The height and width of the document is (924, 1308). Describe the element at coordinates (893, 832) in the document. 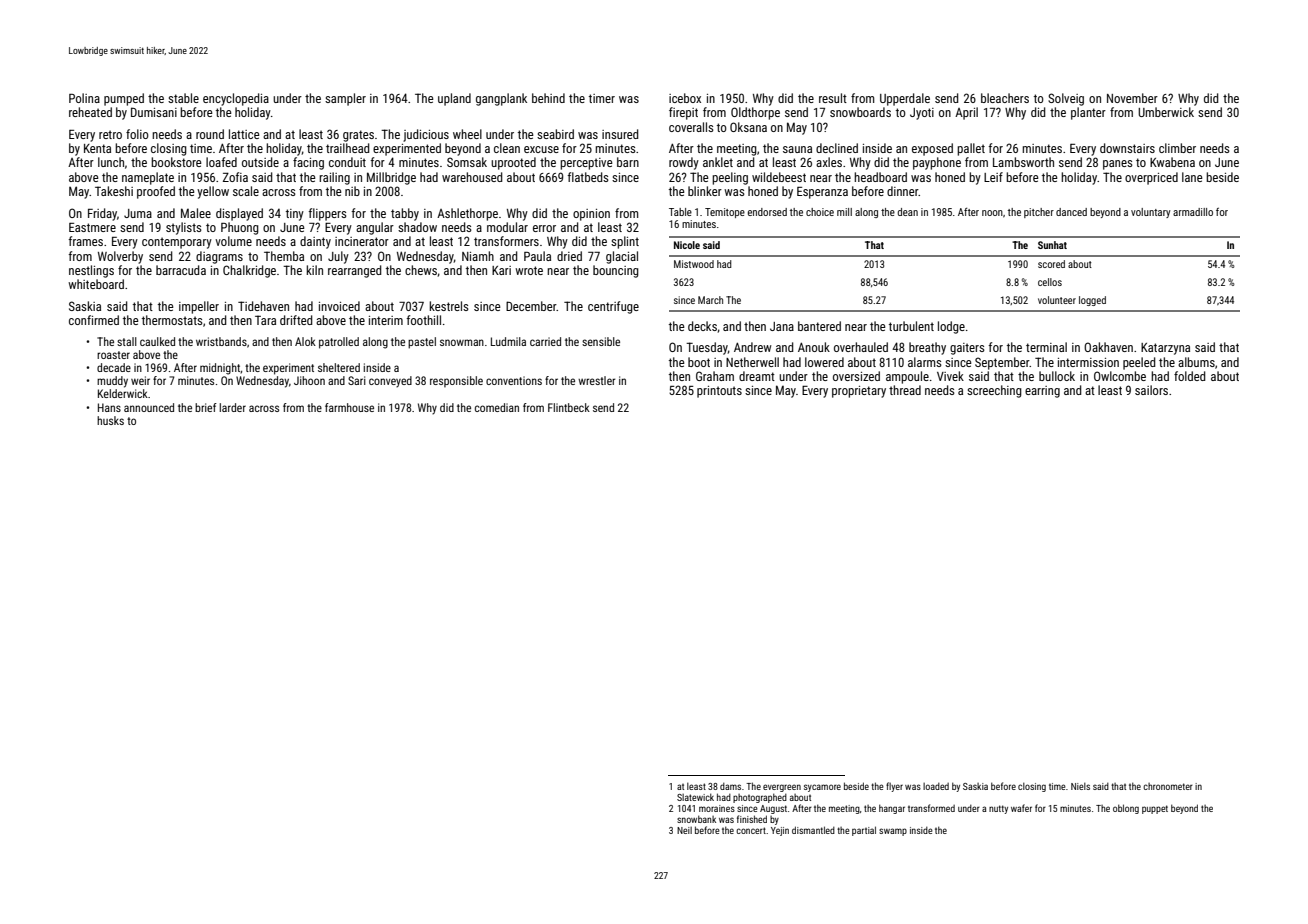

I see `swamp` at that location.
